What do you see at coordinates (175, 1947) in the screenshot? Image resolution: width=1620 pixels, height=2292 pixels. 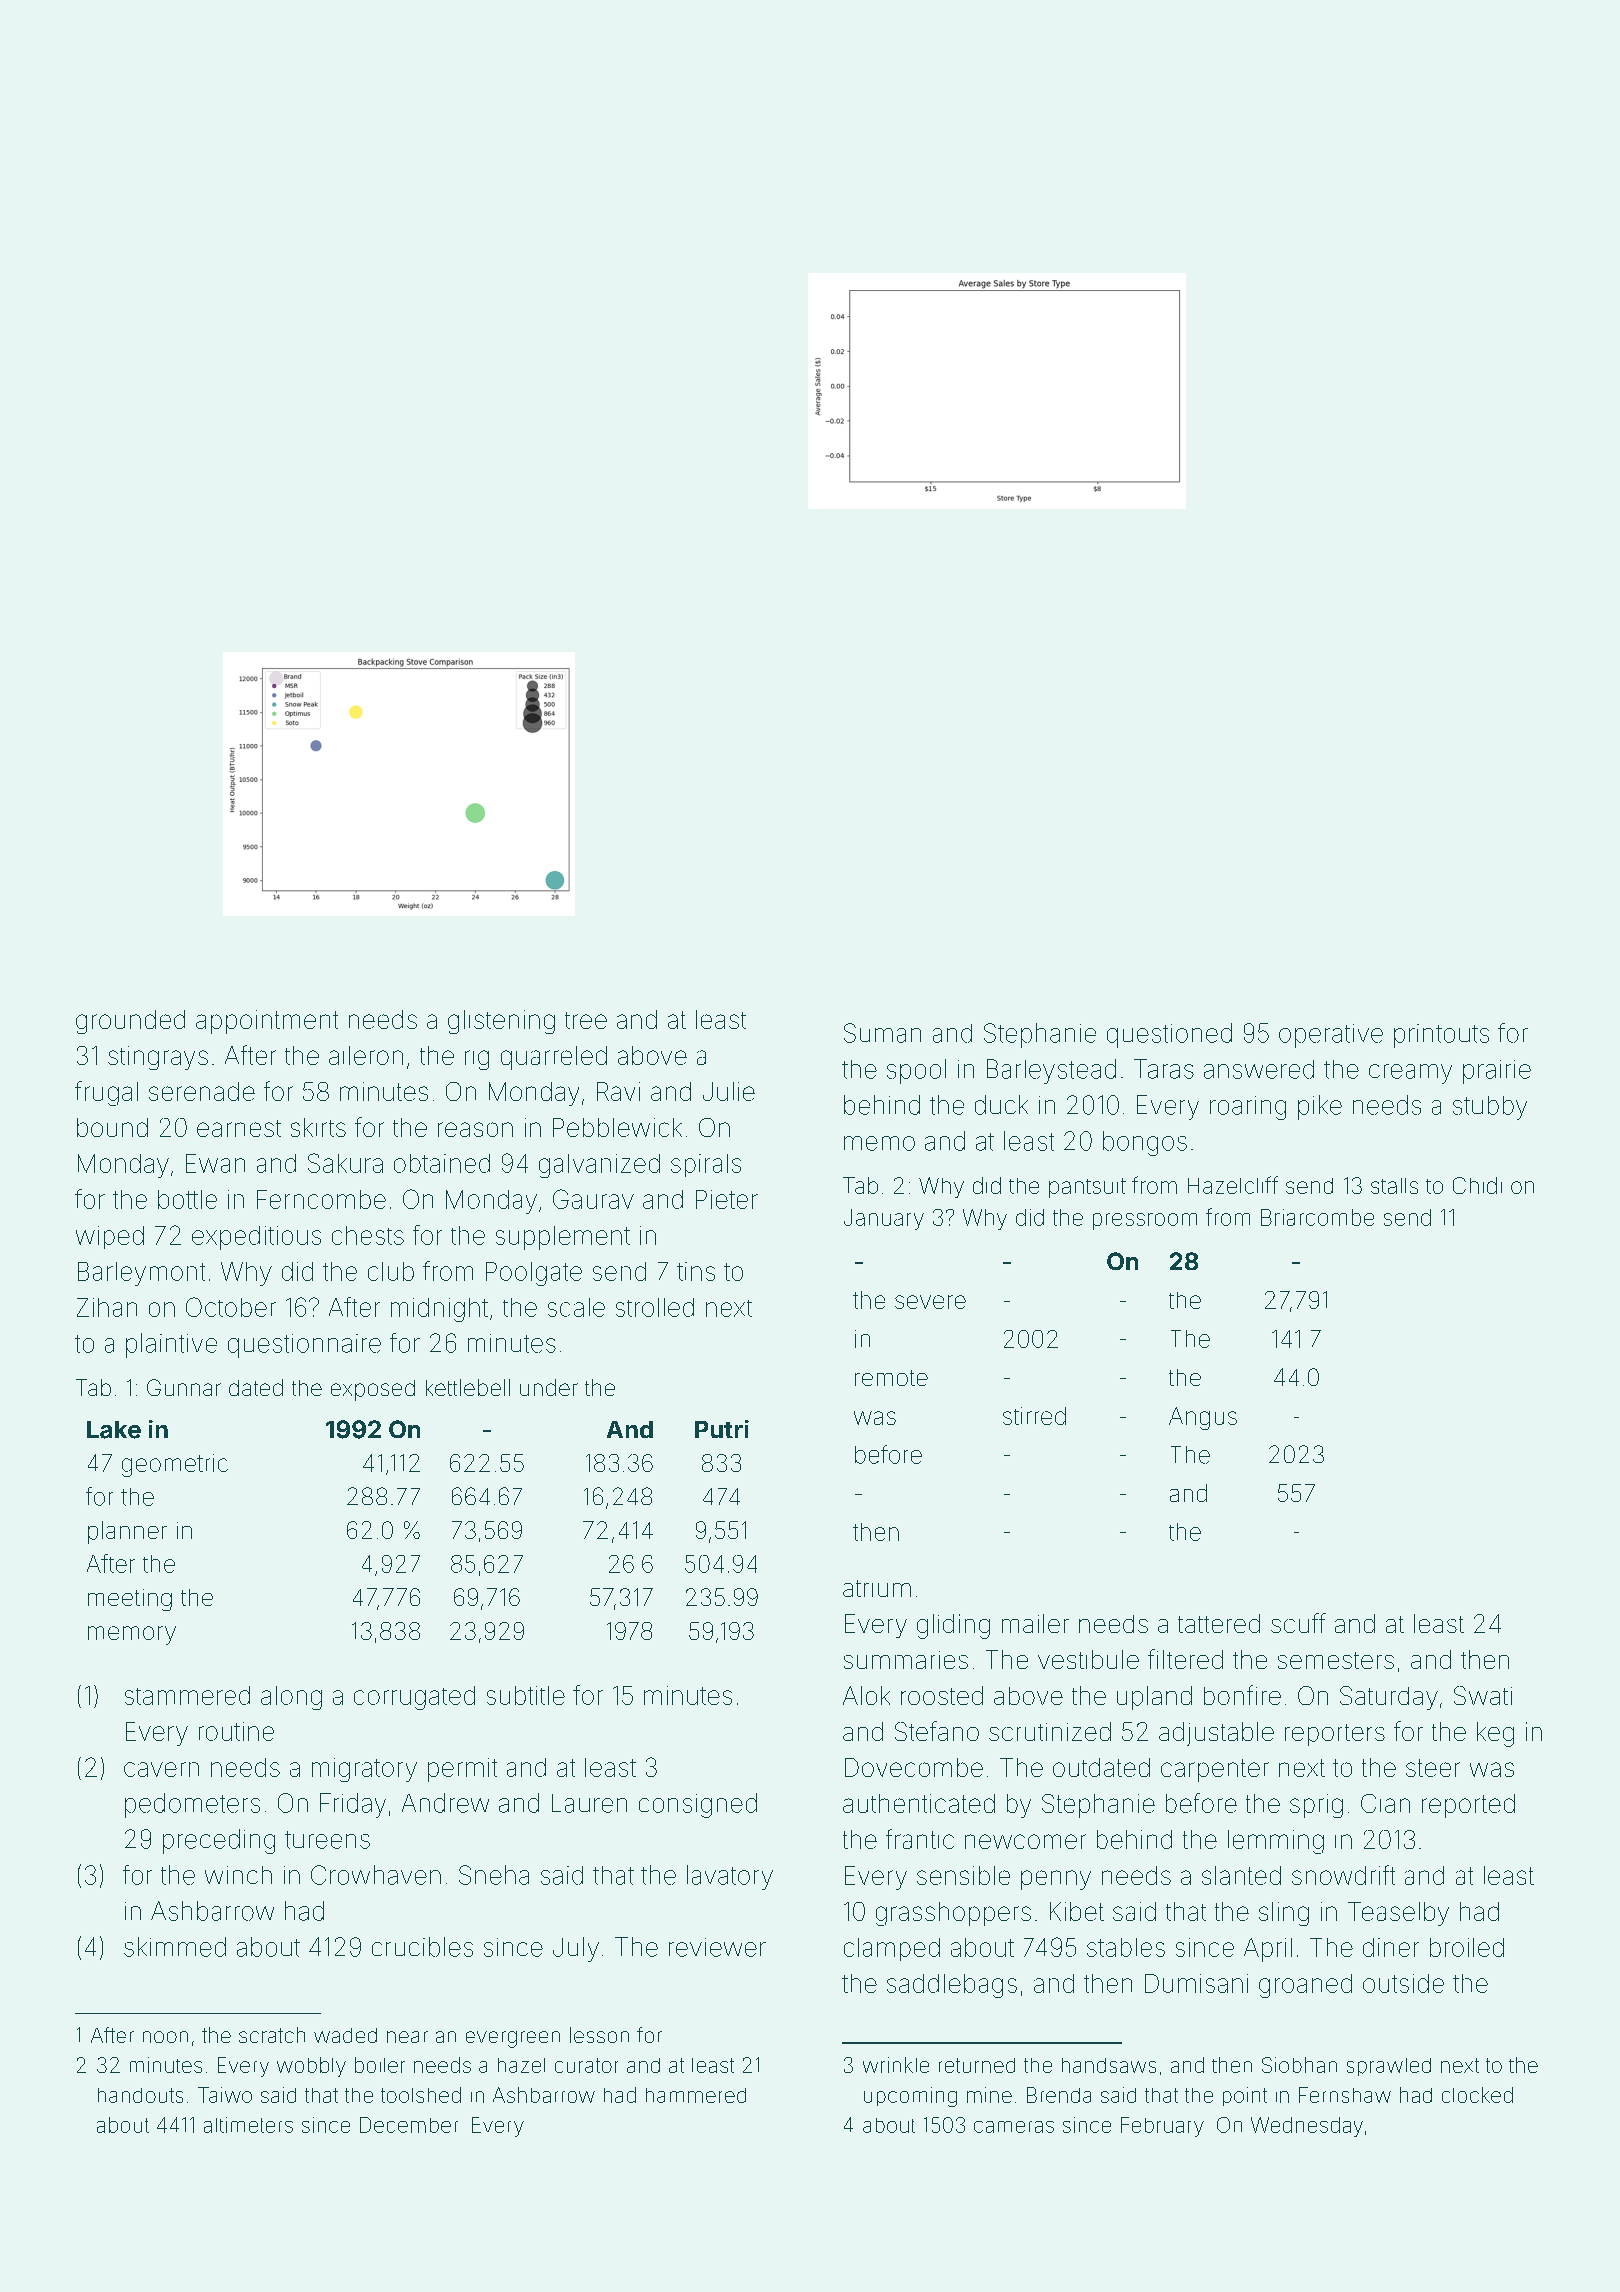 I see `skimmed` at bounding box center [175, 1947].
